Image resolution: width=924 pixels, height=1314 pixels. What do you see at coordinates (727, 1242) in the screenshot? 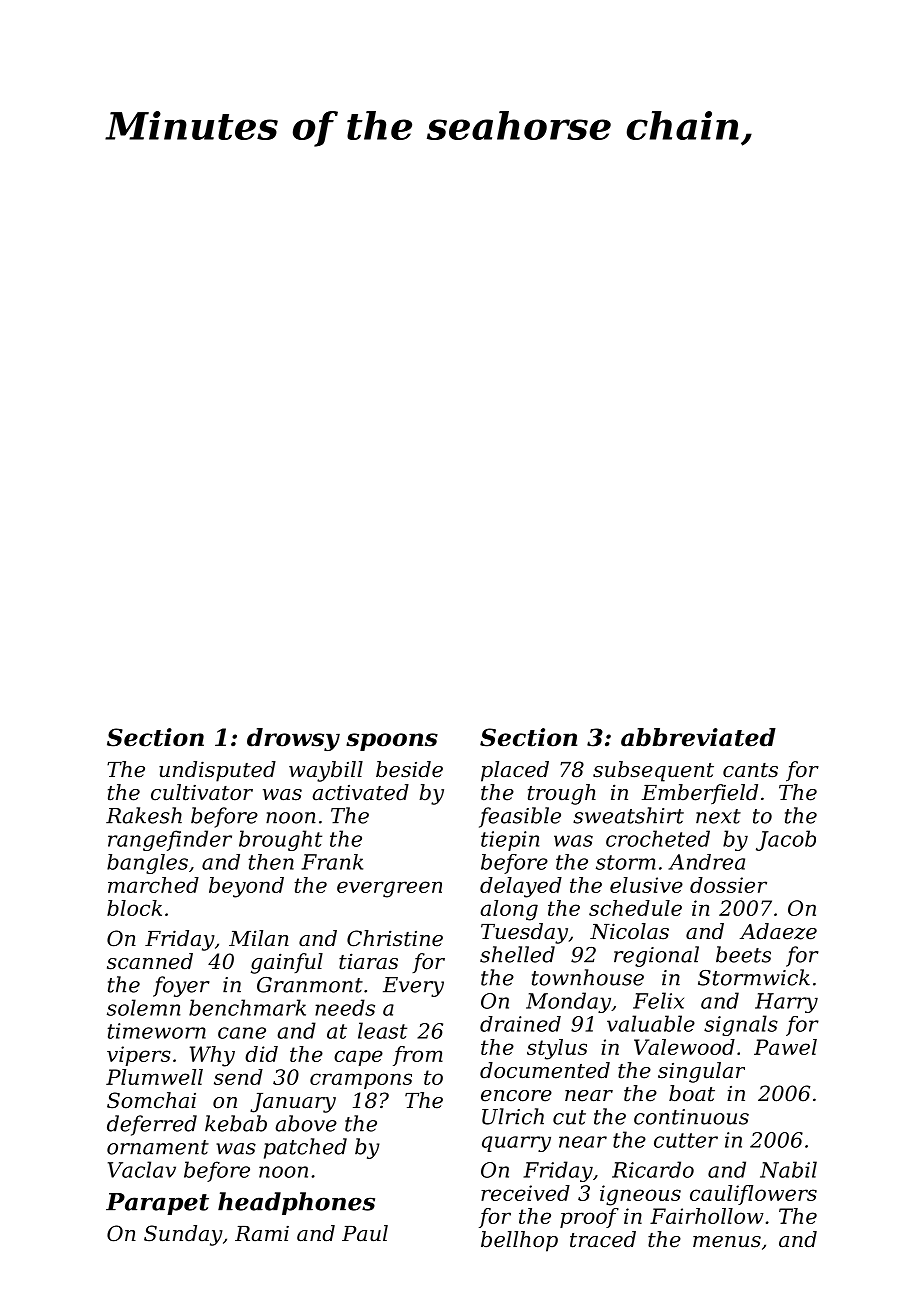
I see `menus` at bounding box center [727, 1242].
